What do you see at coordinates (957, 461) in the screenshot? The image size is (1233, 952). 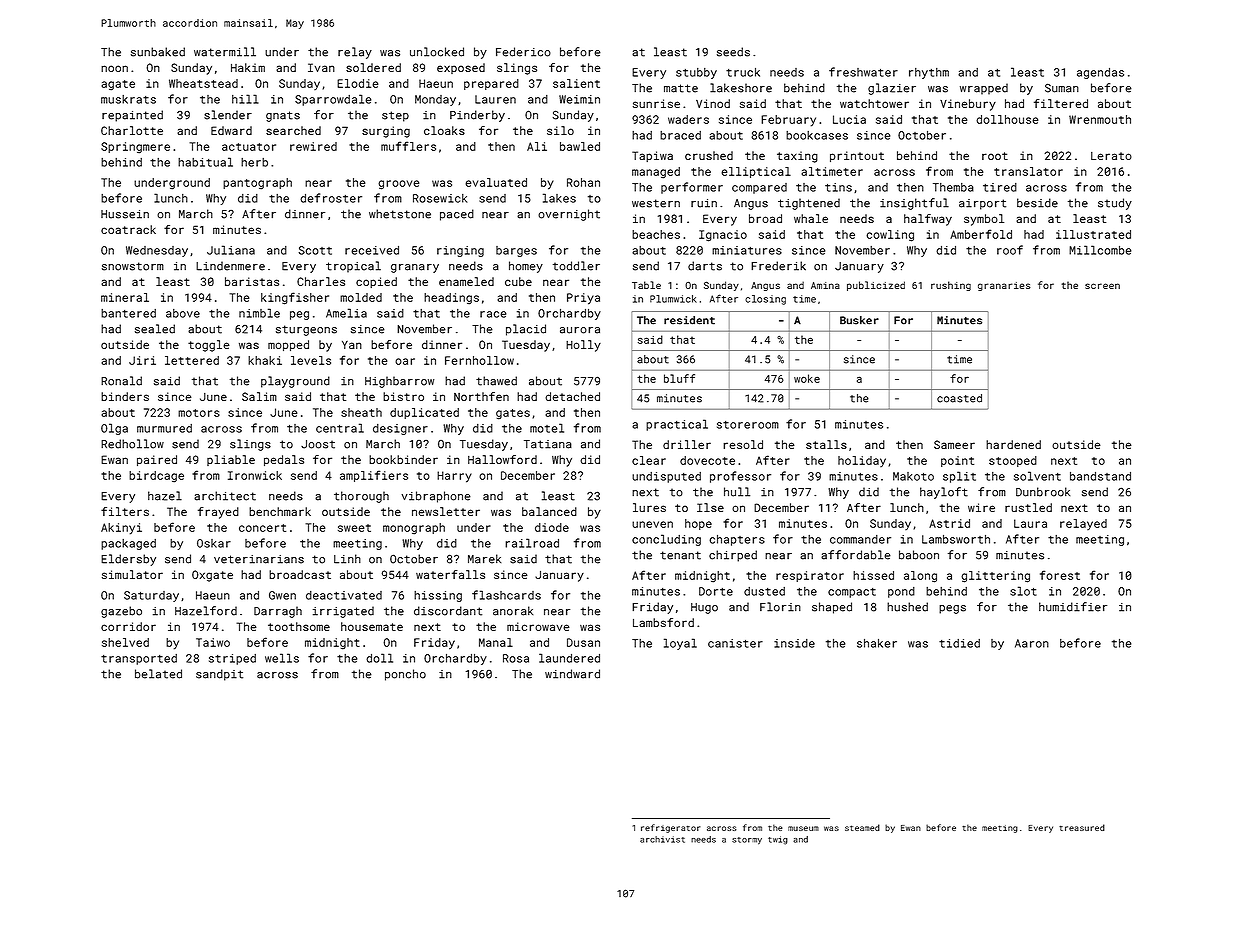 I see `point` at bounding box center [957, 461].
